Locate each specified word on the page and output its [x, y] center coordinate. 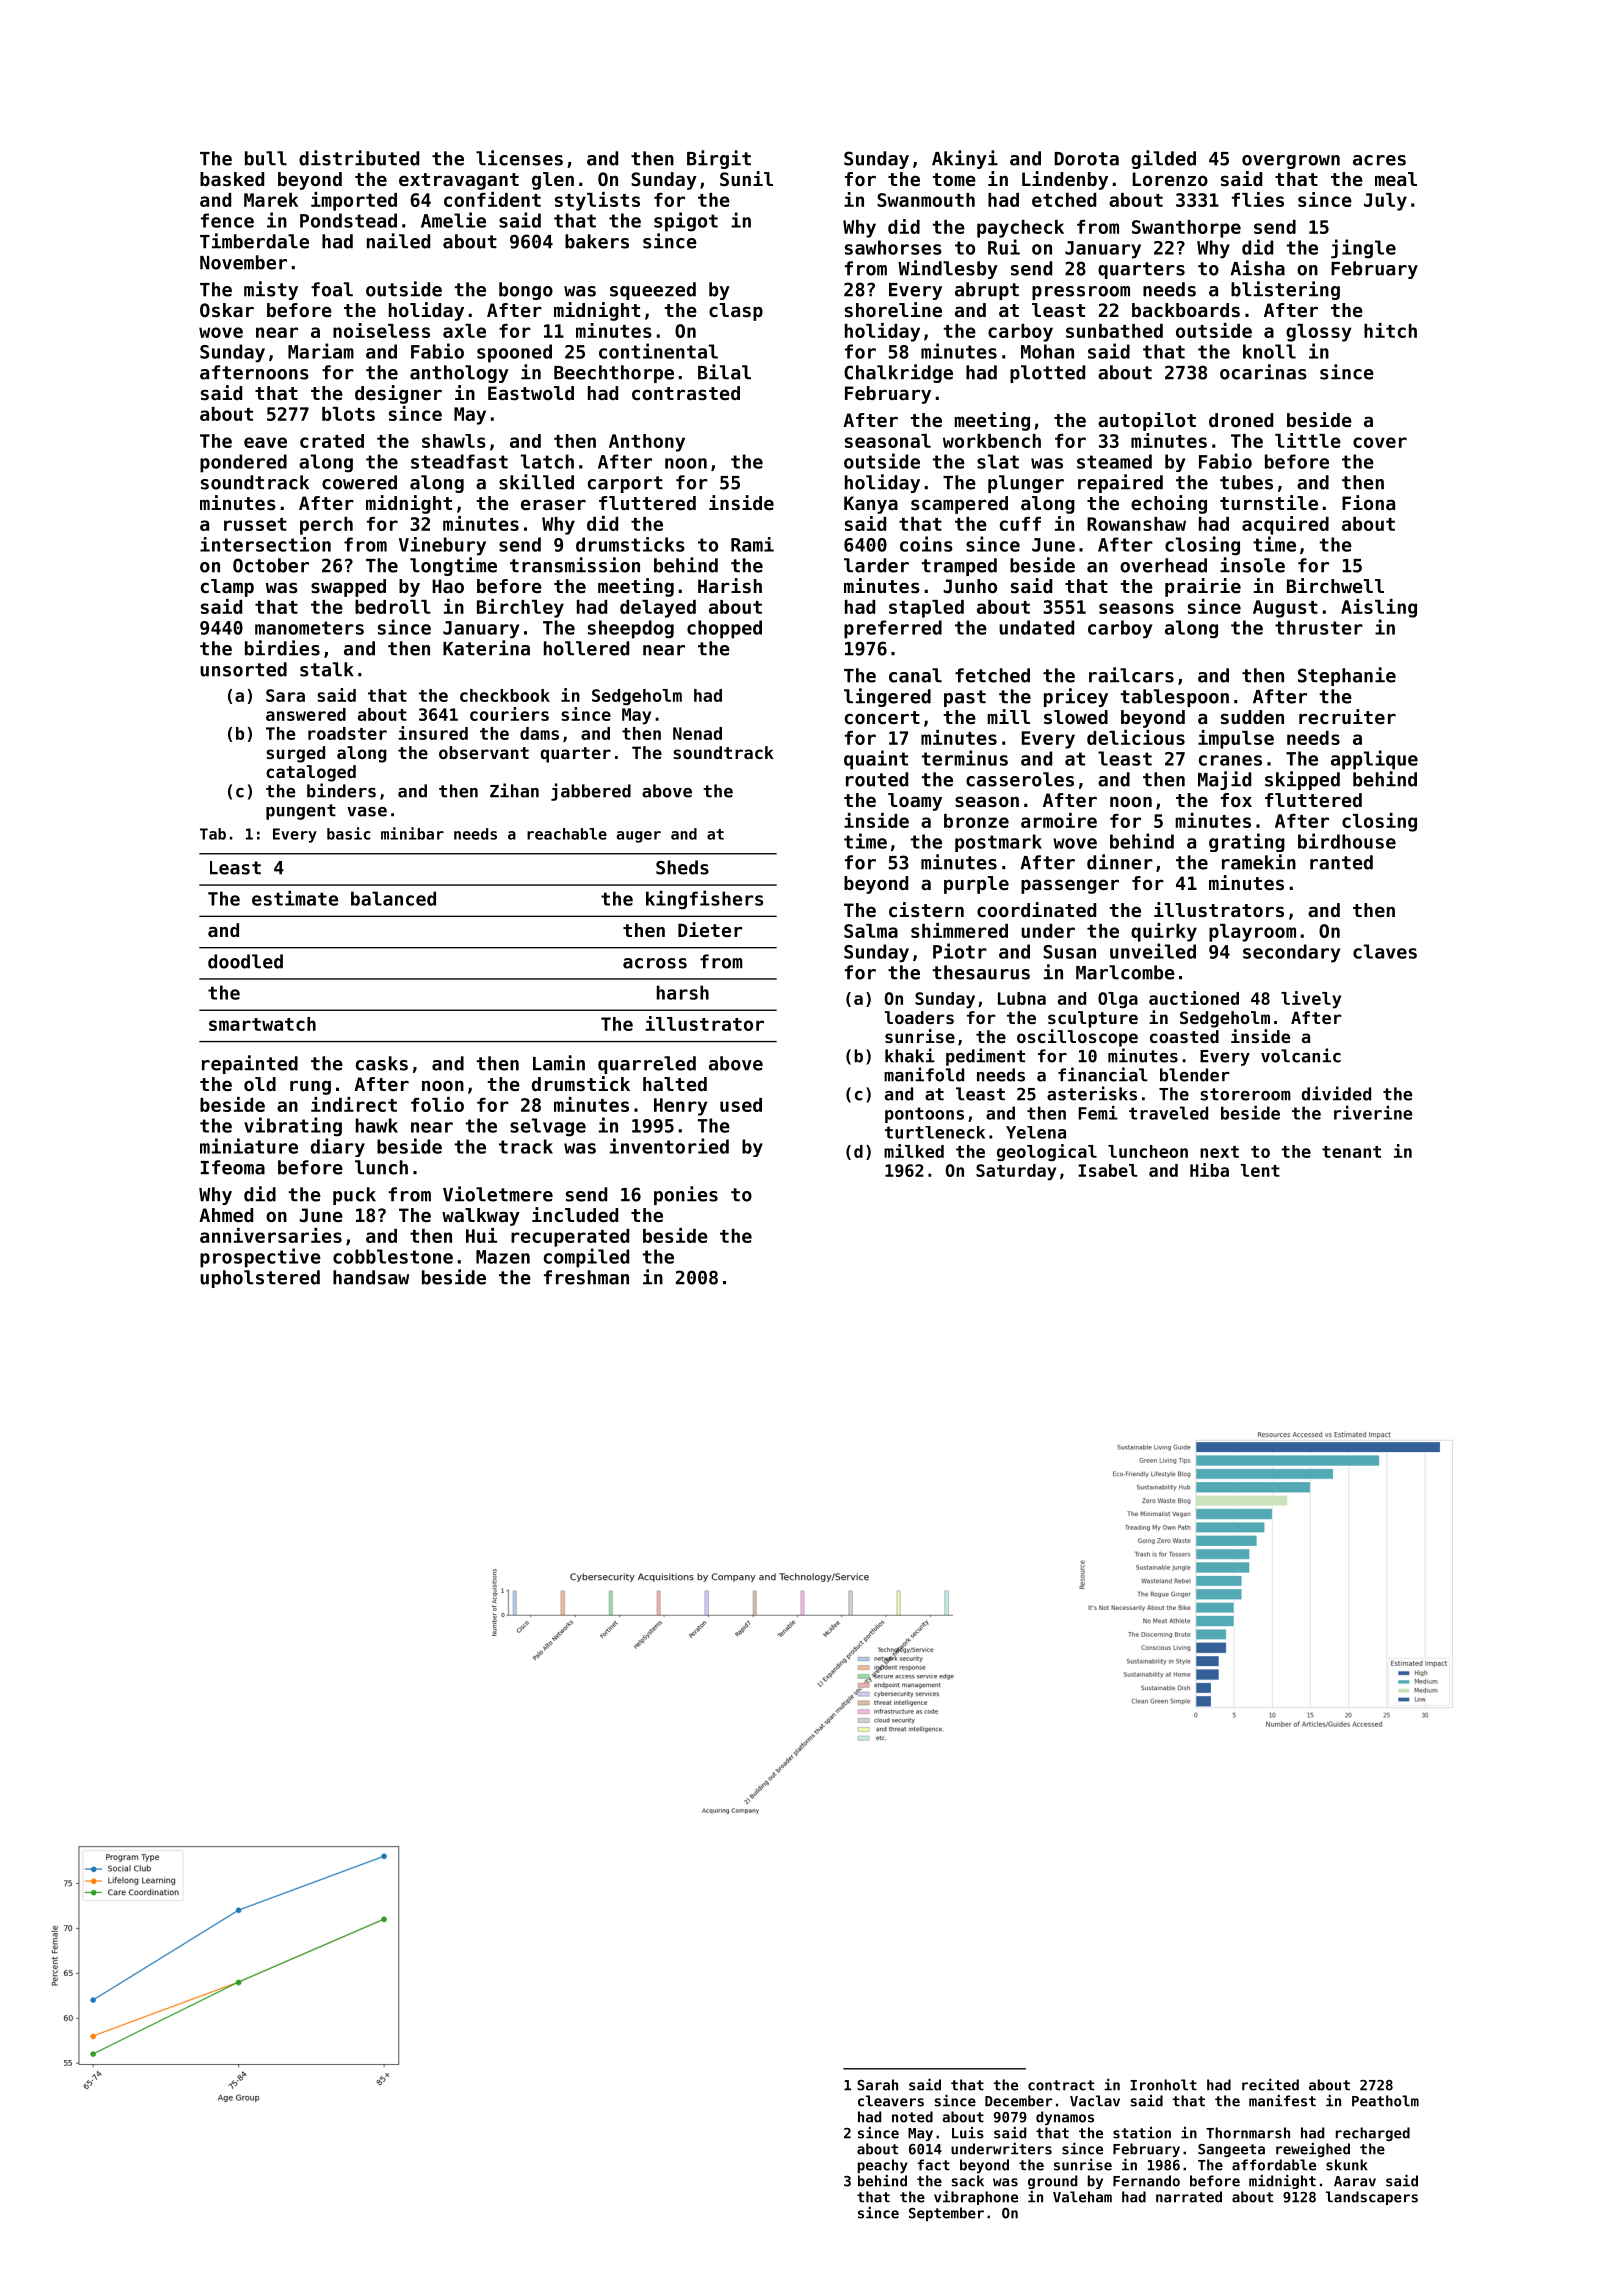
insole [1252, 565]
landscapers [1372, 2198]
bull [266, 158]
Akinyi [965, 159]
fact [933, 2165]
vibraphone [976, 2197]
